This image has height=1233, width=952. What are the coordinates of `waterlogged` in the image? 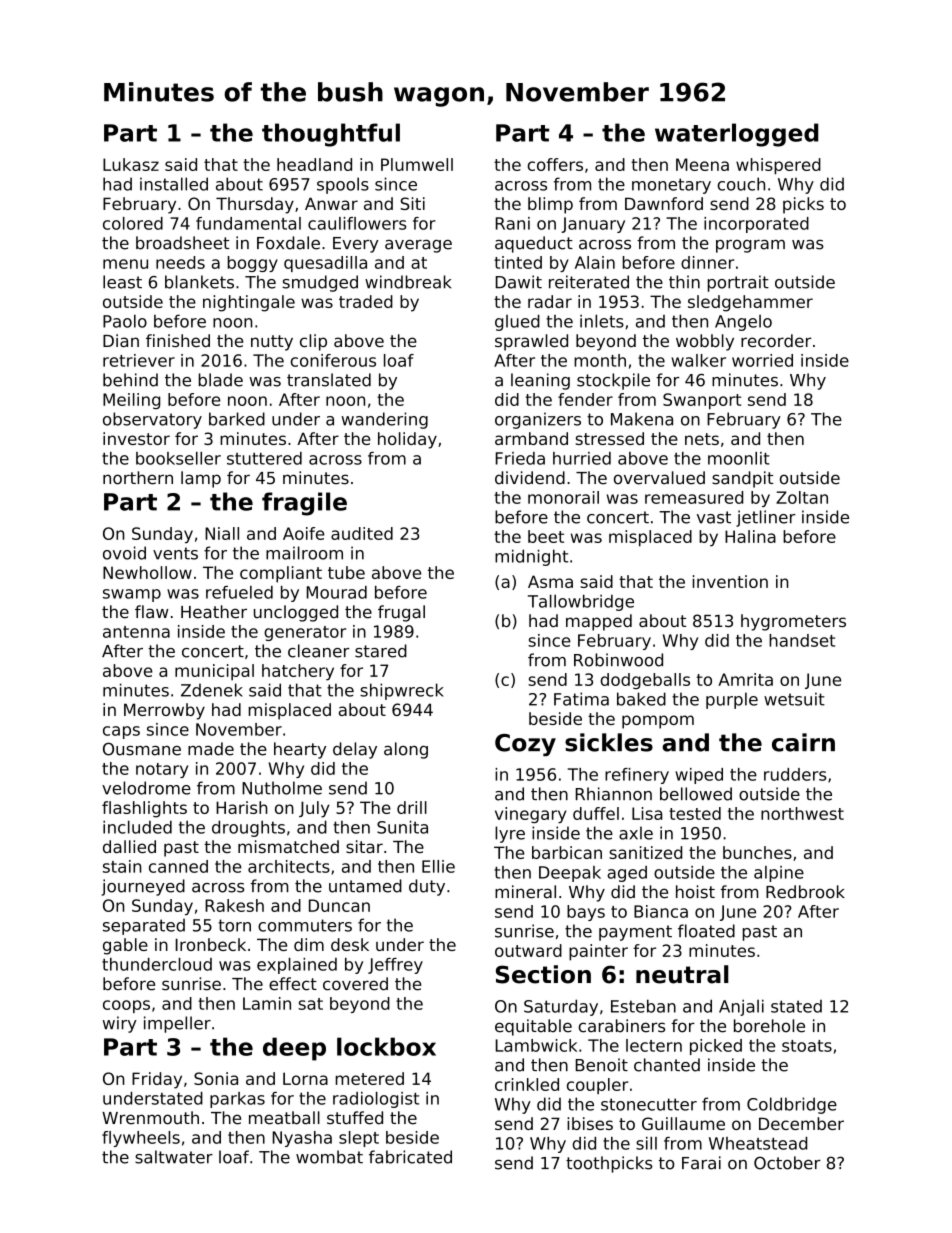 It's located at (736, 135).
